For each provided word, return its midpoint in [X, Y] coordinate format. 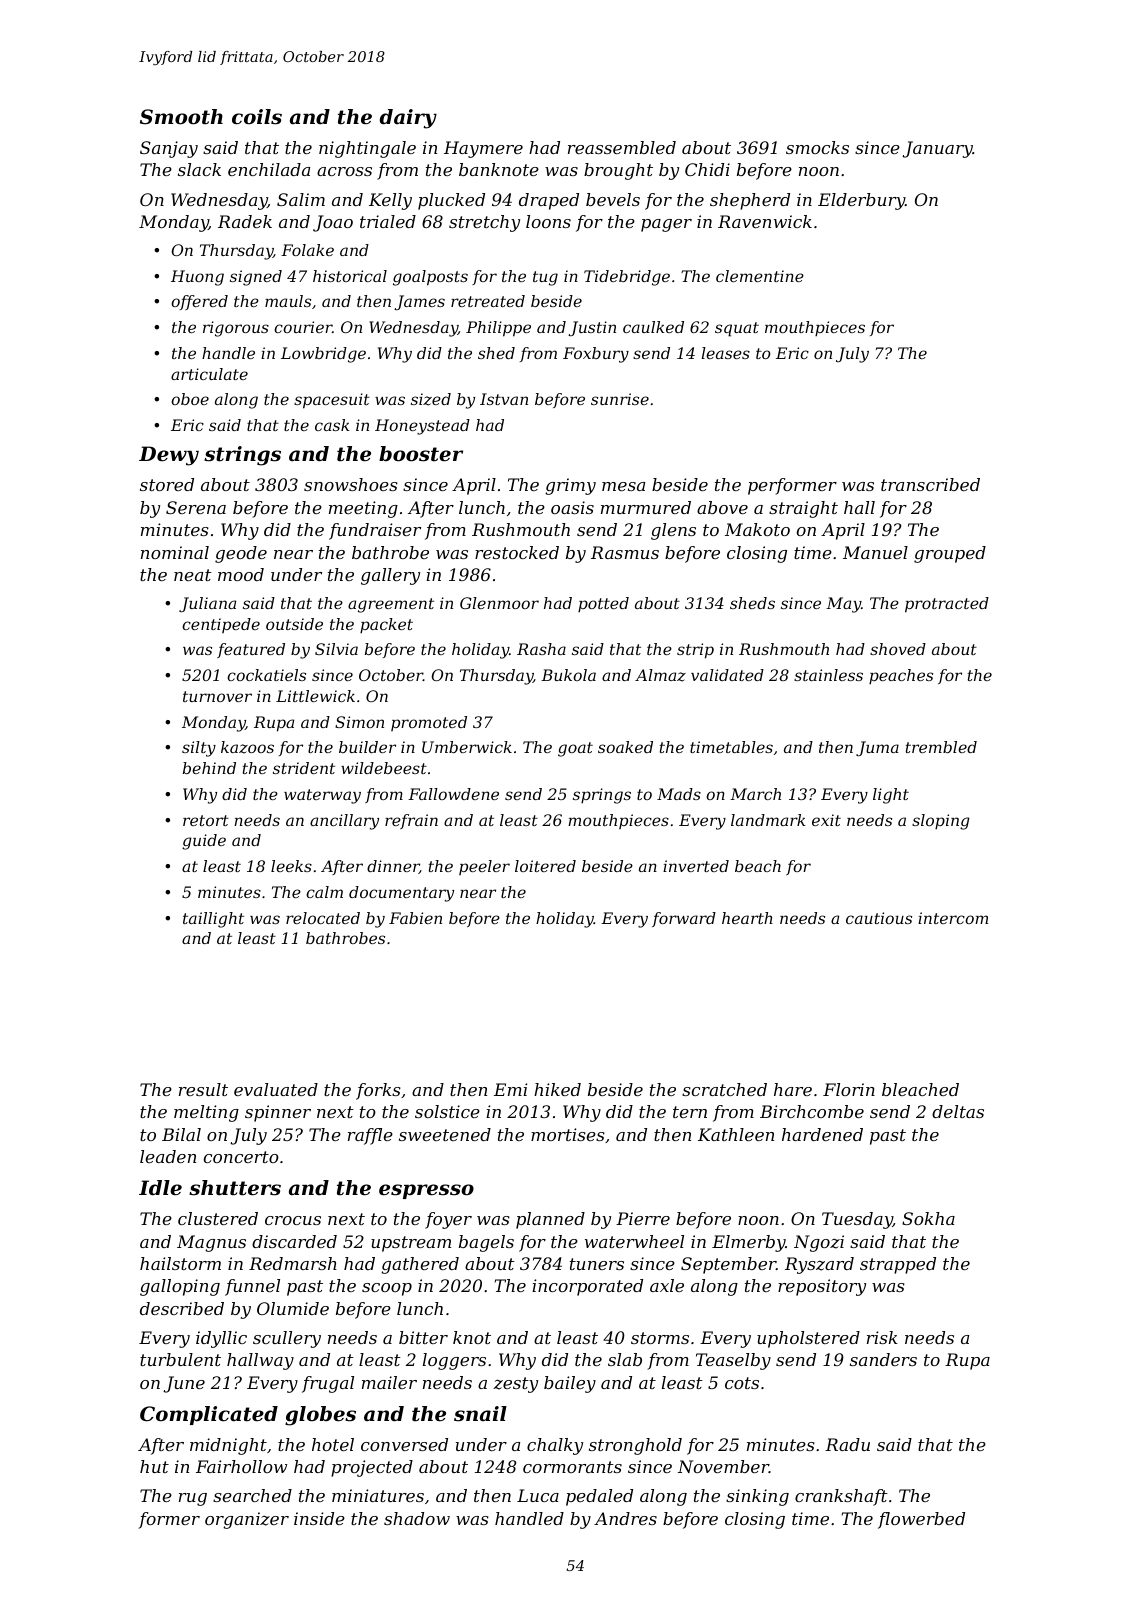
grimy [570, 486]
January [937, 149]
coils [257, 117]
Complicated [209, 1415]
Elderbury [861, 201]
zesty [515, 1385]
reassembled [622, 147]
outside [294, 624]
